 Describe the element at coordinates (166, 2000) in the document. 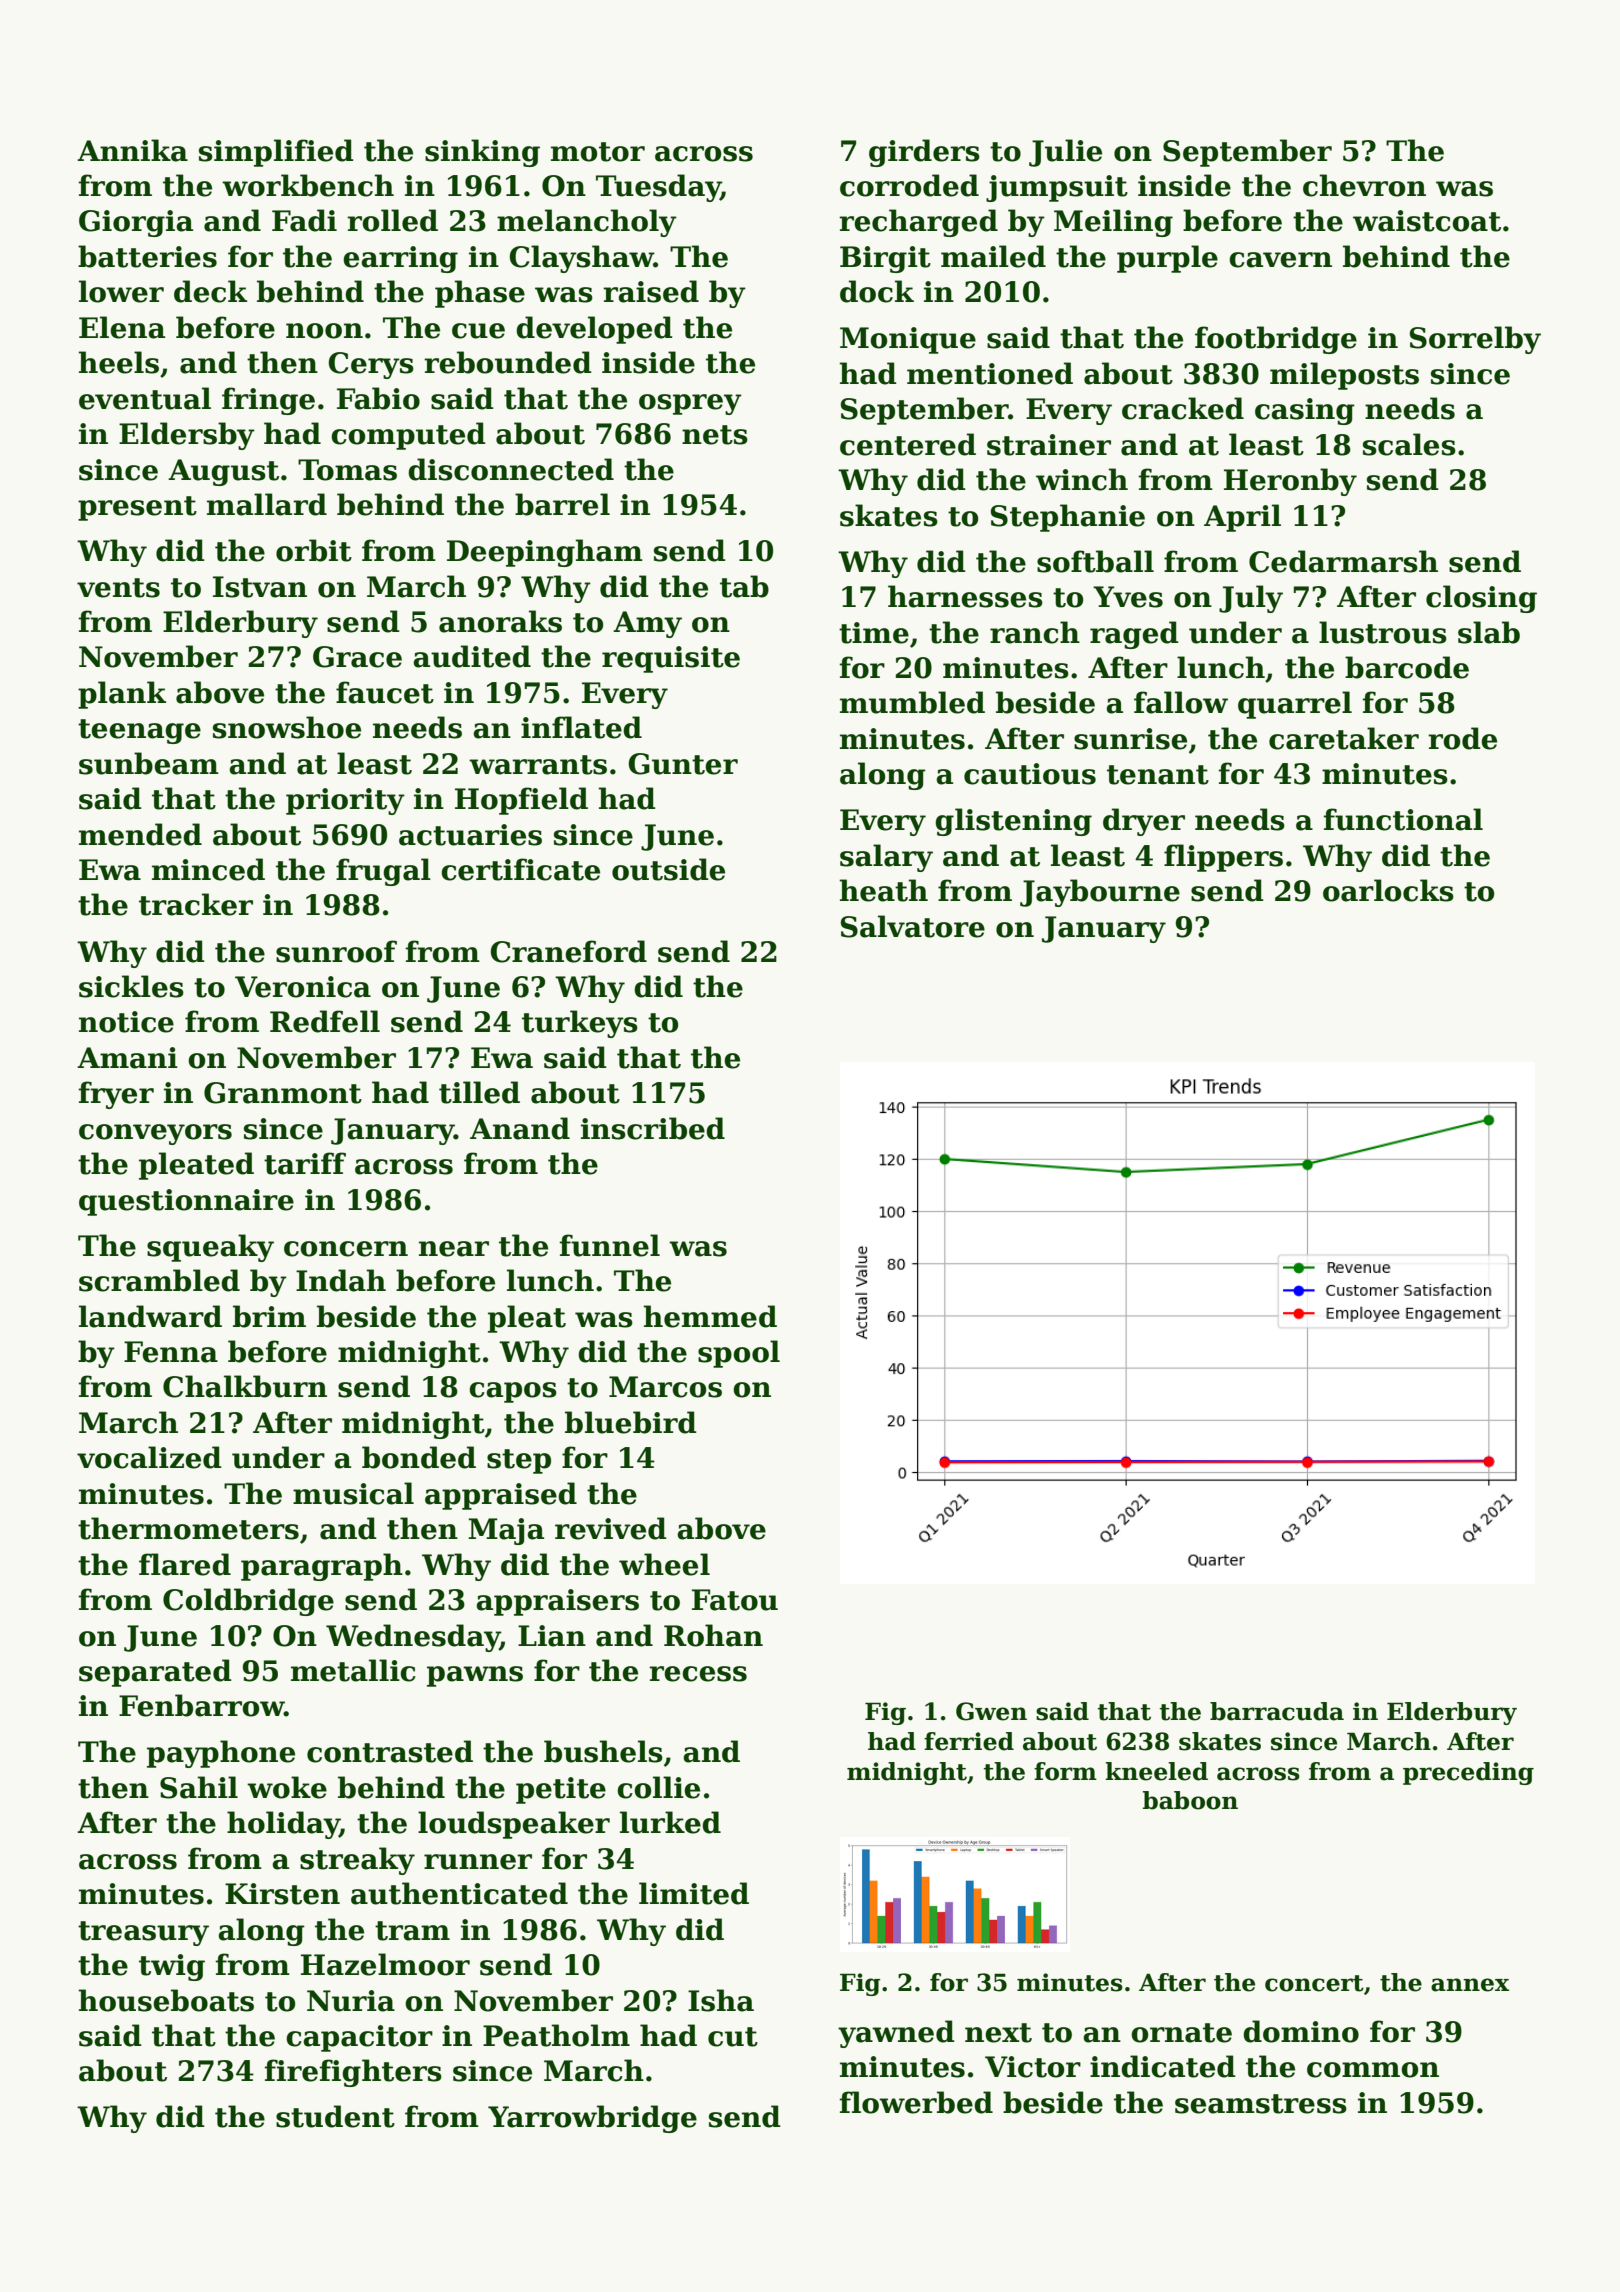

I see `houseboats` at that location.
